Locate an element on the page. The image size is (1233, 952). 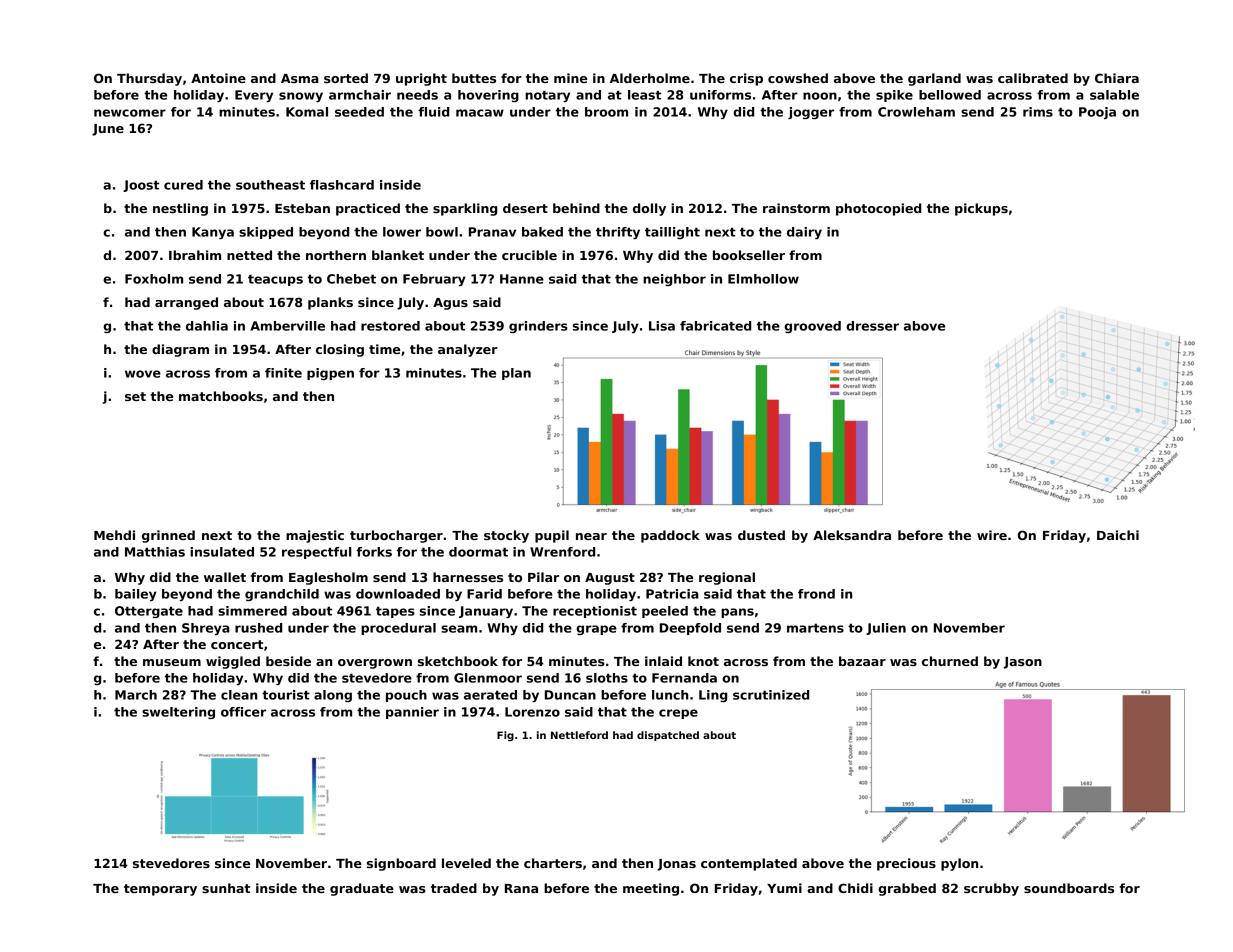
Jason is located at coordinates (1023, 663).
